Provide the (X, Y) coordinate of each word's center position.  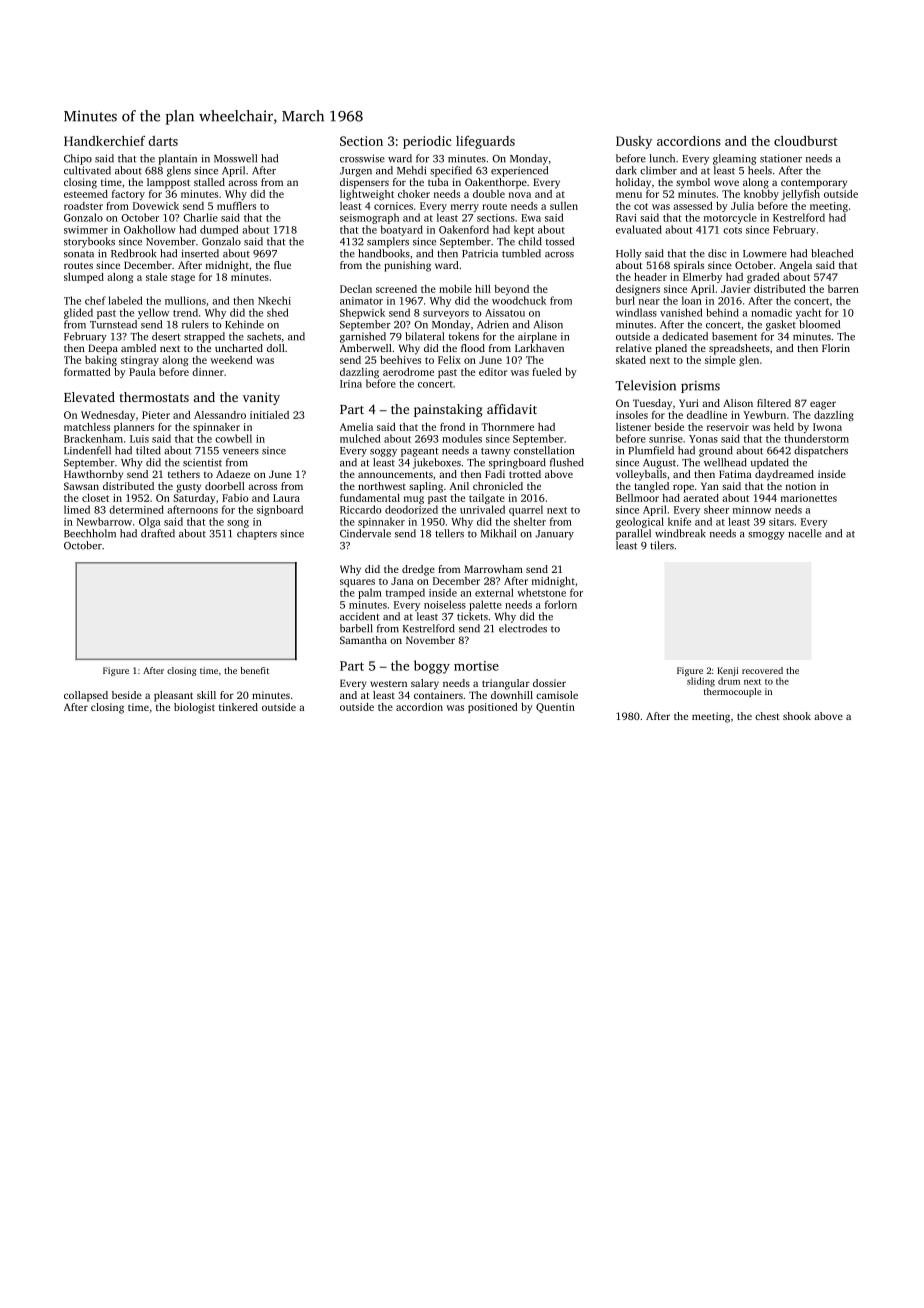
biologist (194, 708)
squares (357, 583)
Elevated (89, 397)
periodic (427, 142)
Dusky (634, 142)
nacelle (805, 533)
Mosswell (235, 158)
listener (633, 427)
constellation (544, 450)
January (555, 535)
